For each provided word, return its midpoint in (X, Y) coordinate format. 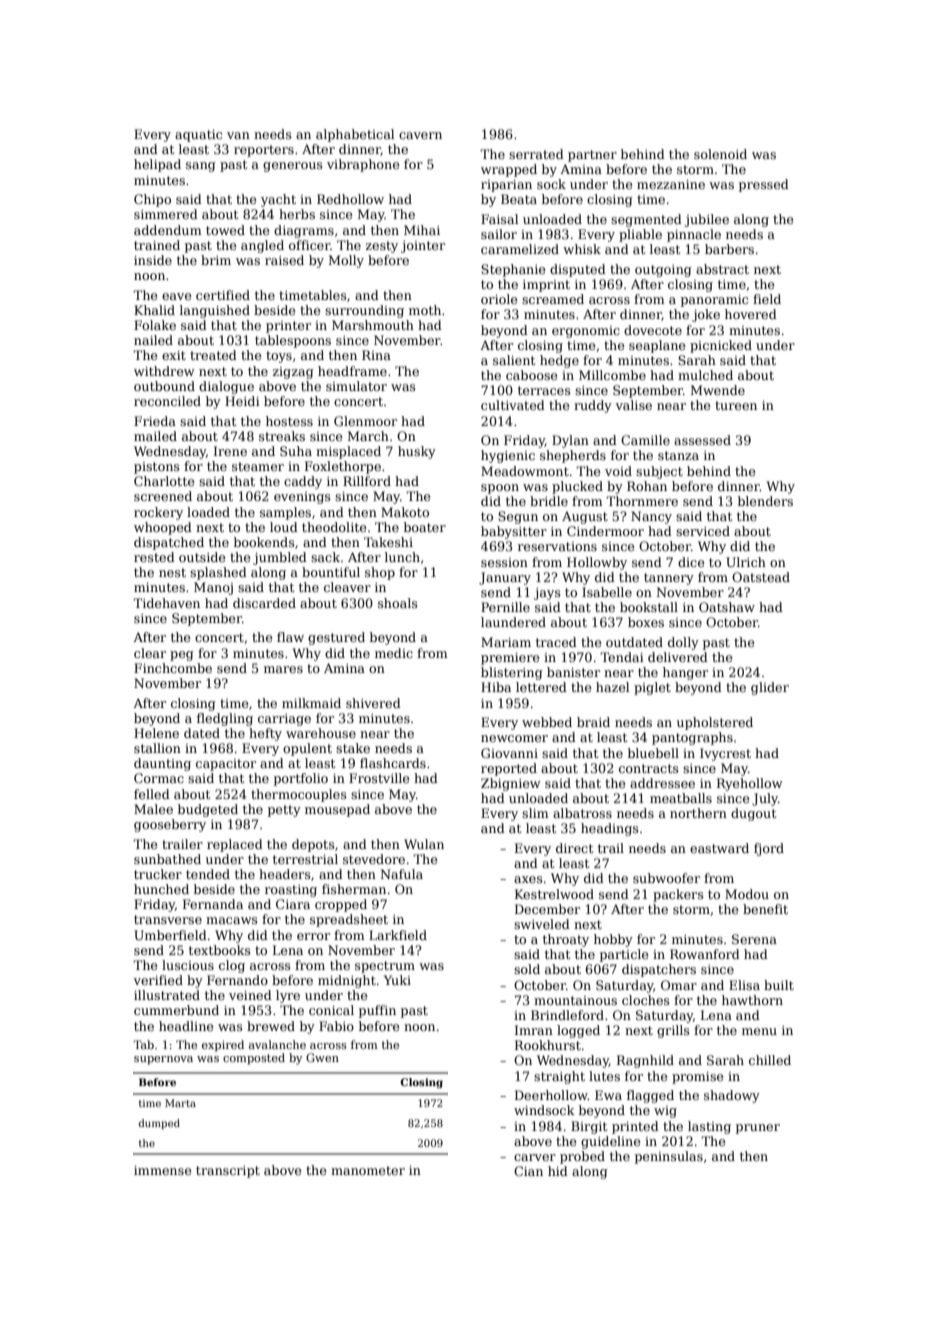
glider (770, 688)
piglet (652, 688)
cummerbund (176, 1010)
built (779, 985)
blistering (512, 673)
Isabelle (607, 592)
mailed (155, 436)
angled (262, 246)
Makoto (405, 512)
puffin (377, 1011)
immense (162, 1170)
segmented (646, 220)
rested (154, 557)
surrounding (364, 311)
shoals (397, 603)
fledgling (225, 719)
